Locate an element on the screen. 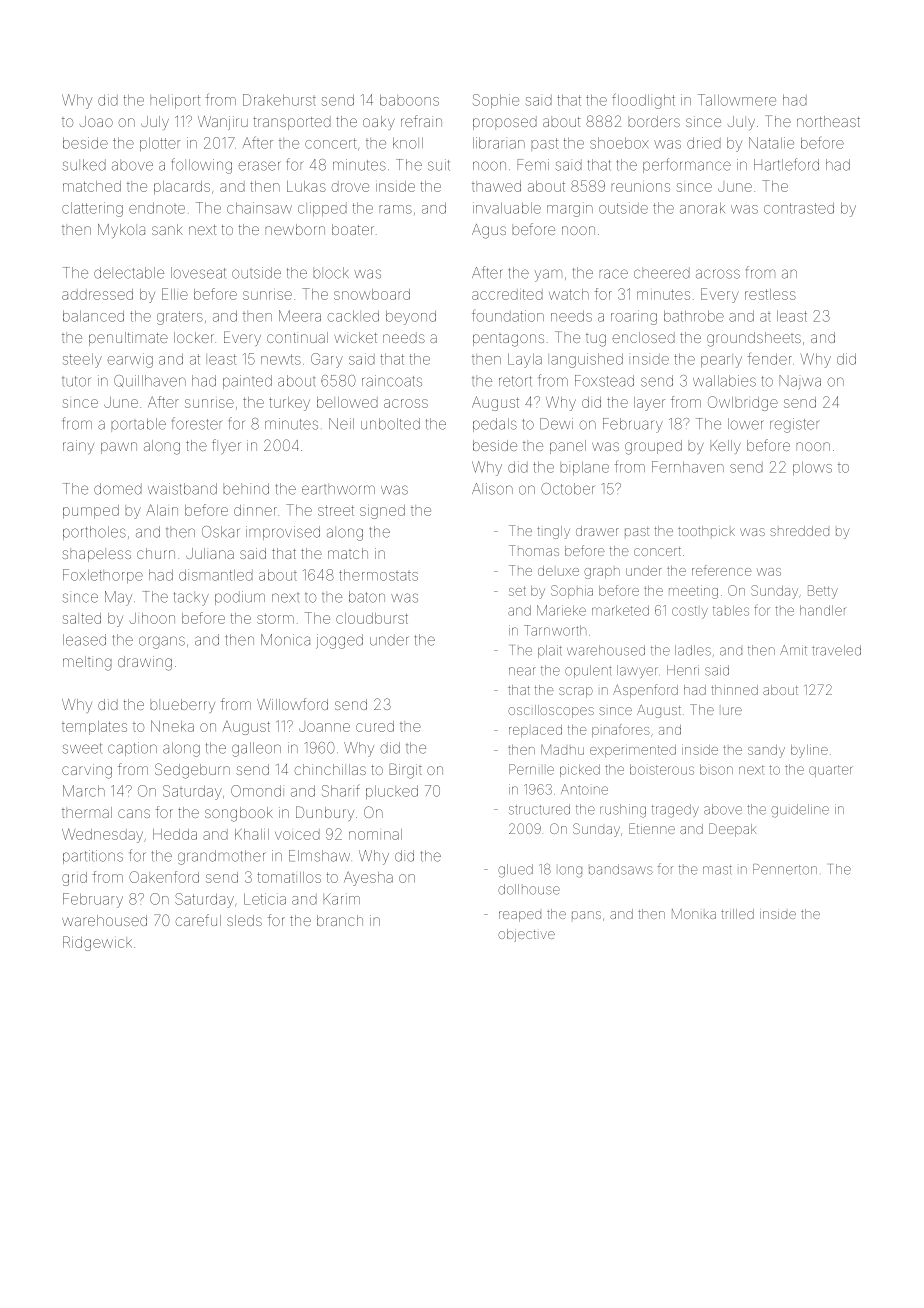 This screenshot has height=1308, width=924. Tallowmere is located at coordinates (737, 100).
